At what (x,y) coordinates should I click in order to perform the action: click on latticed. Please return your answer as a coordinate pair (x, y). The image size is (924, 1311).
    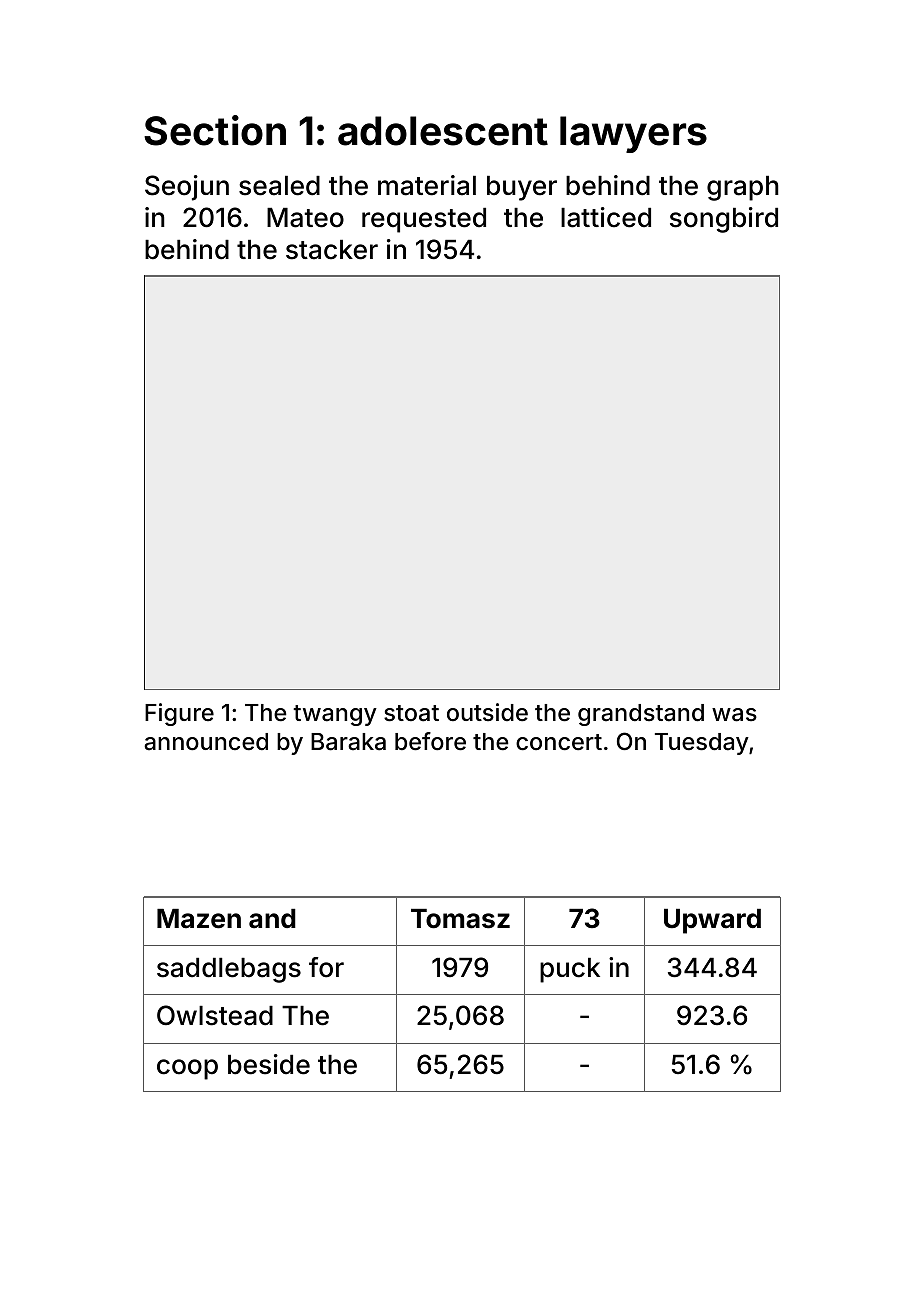
    Looking at the image, I should click on (606, 217).
